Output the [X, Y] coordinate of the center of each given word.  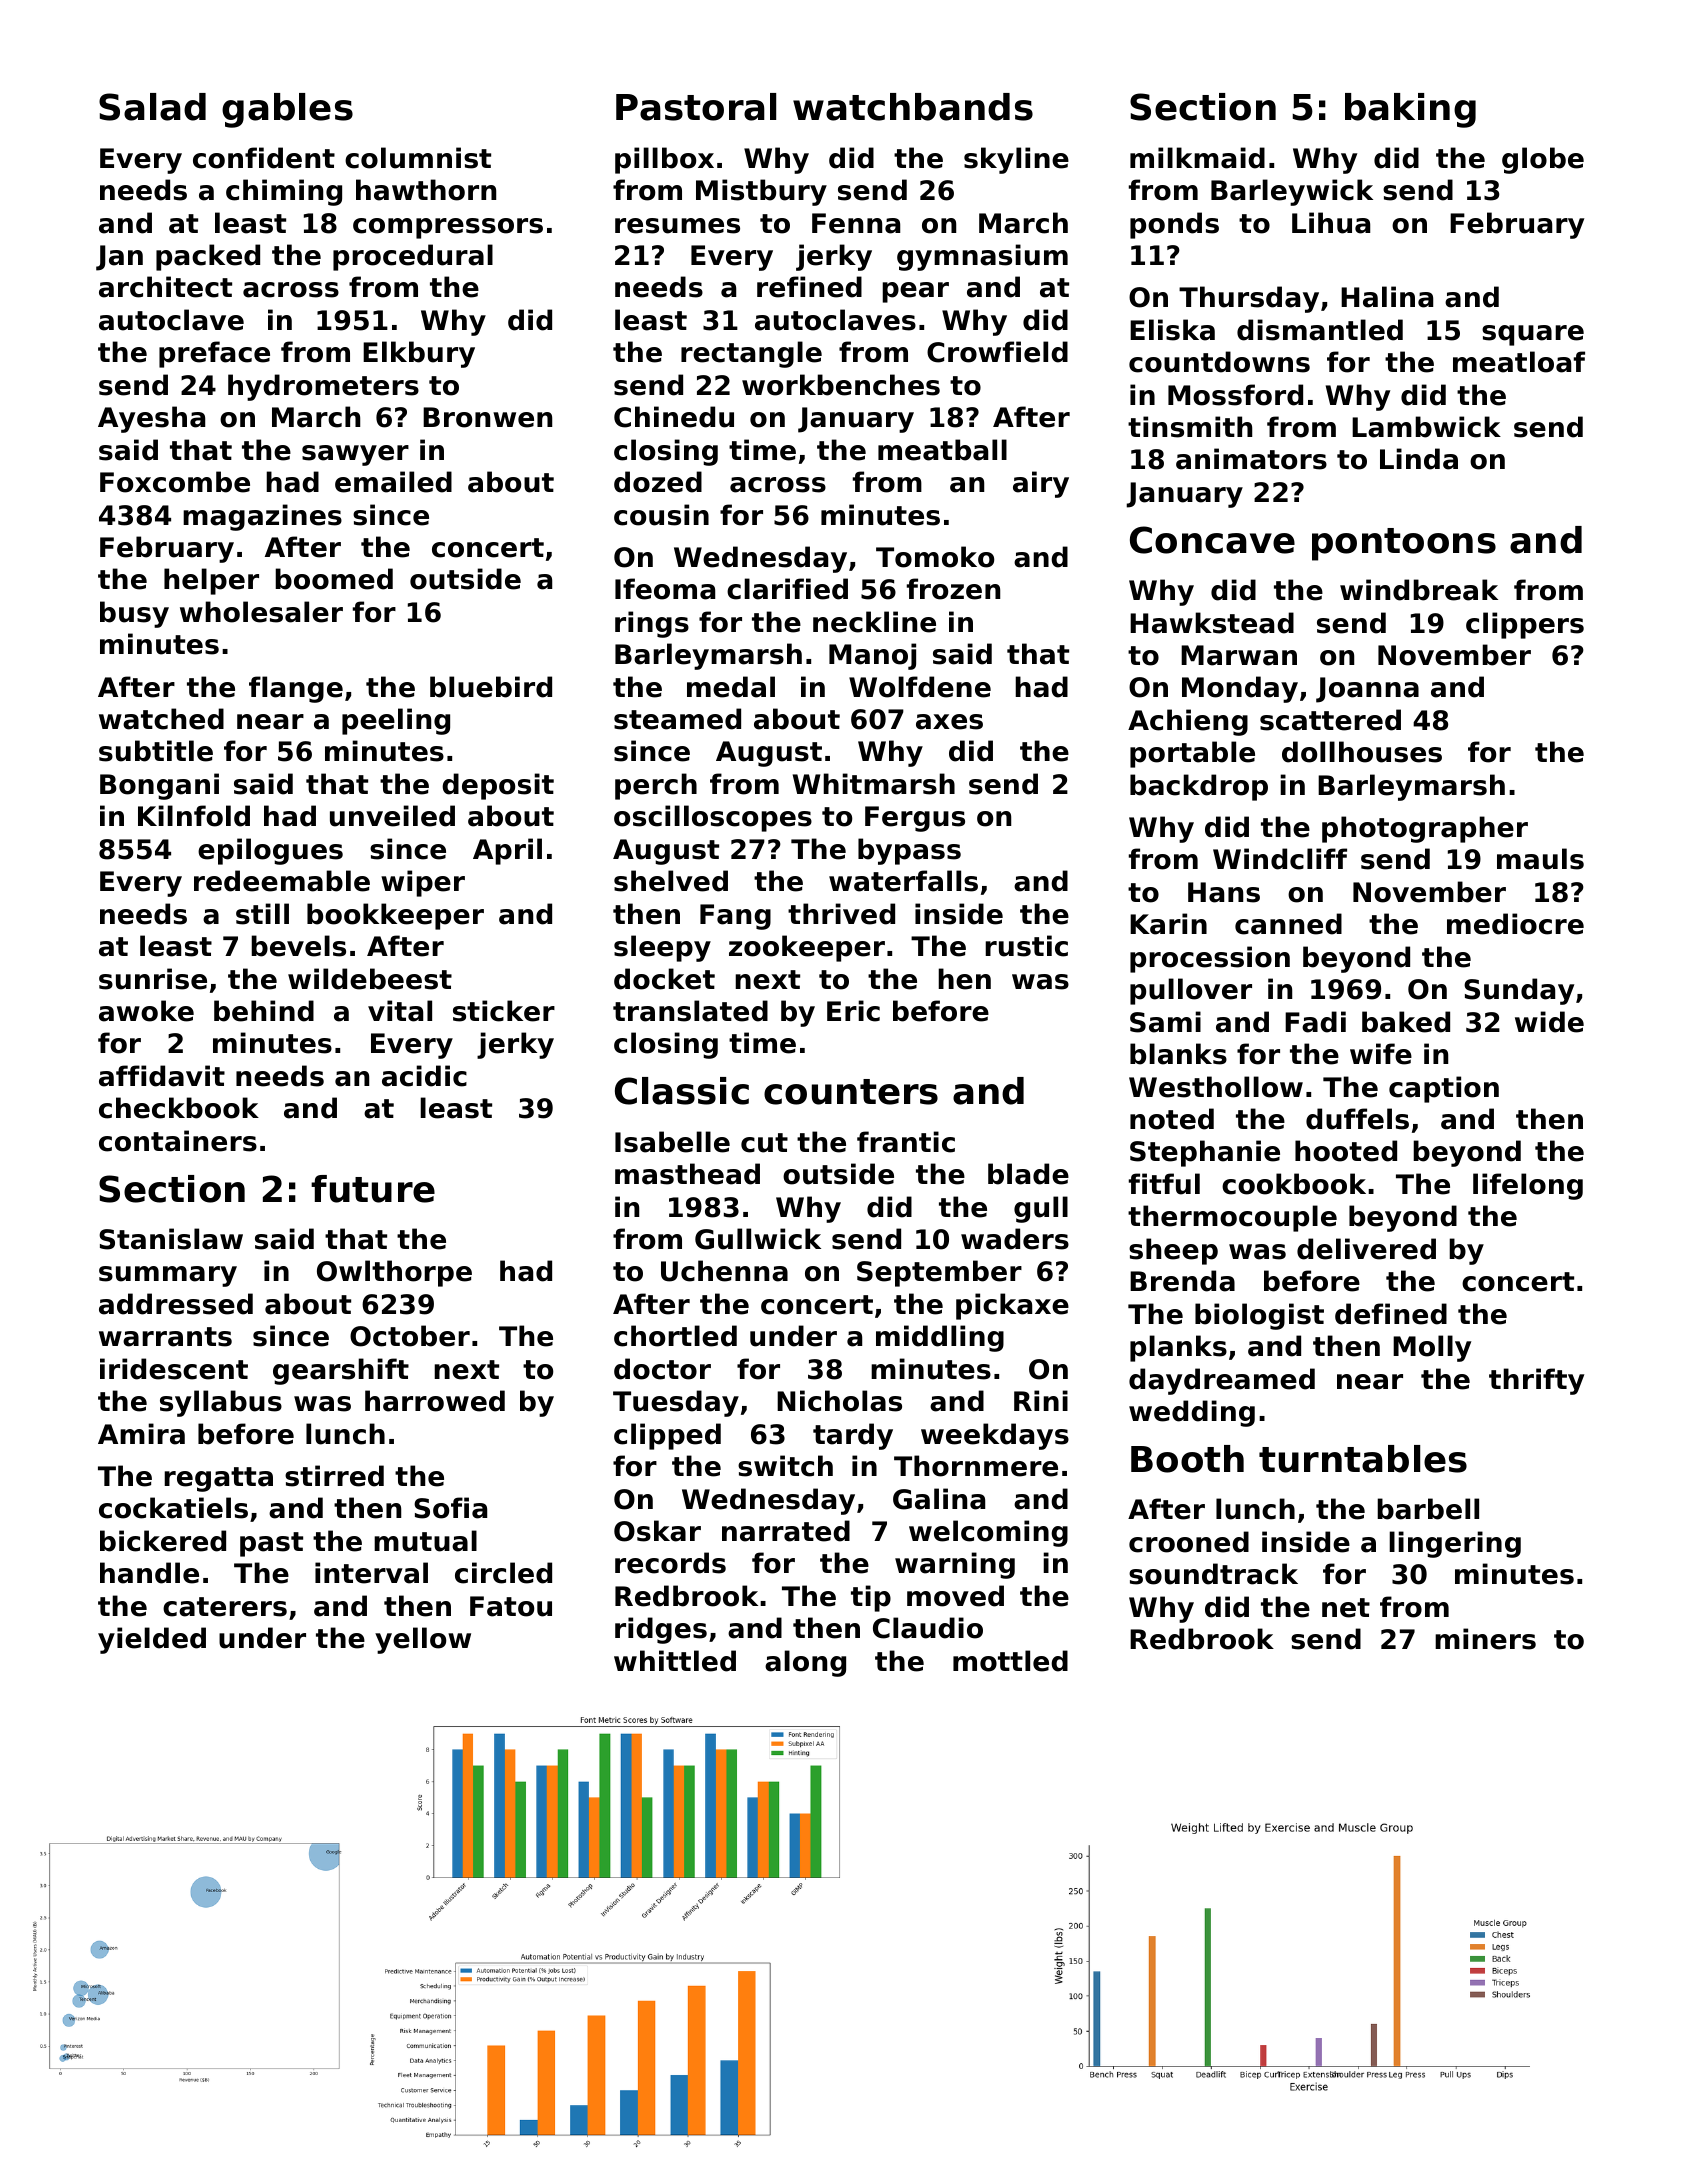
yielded [152, 1640]
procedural [413, 257]
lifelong [1528, 1186]
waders [1015, 1239]
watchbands [913, 107]
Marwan [1239, 655]
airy [1041, 484]
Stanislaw [171, 1239]
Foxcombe [175, 482]
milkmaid [1197, 158]
